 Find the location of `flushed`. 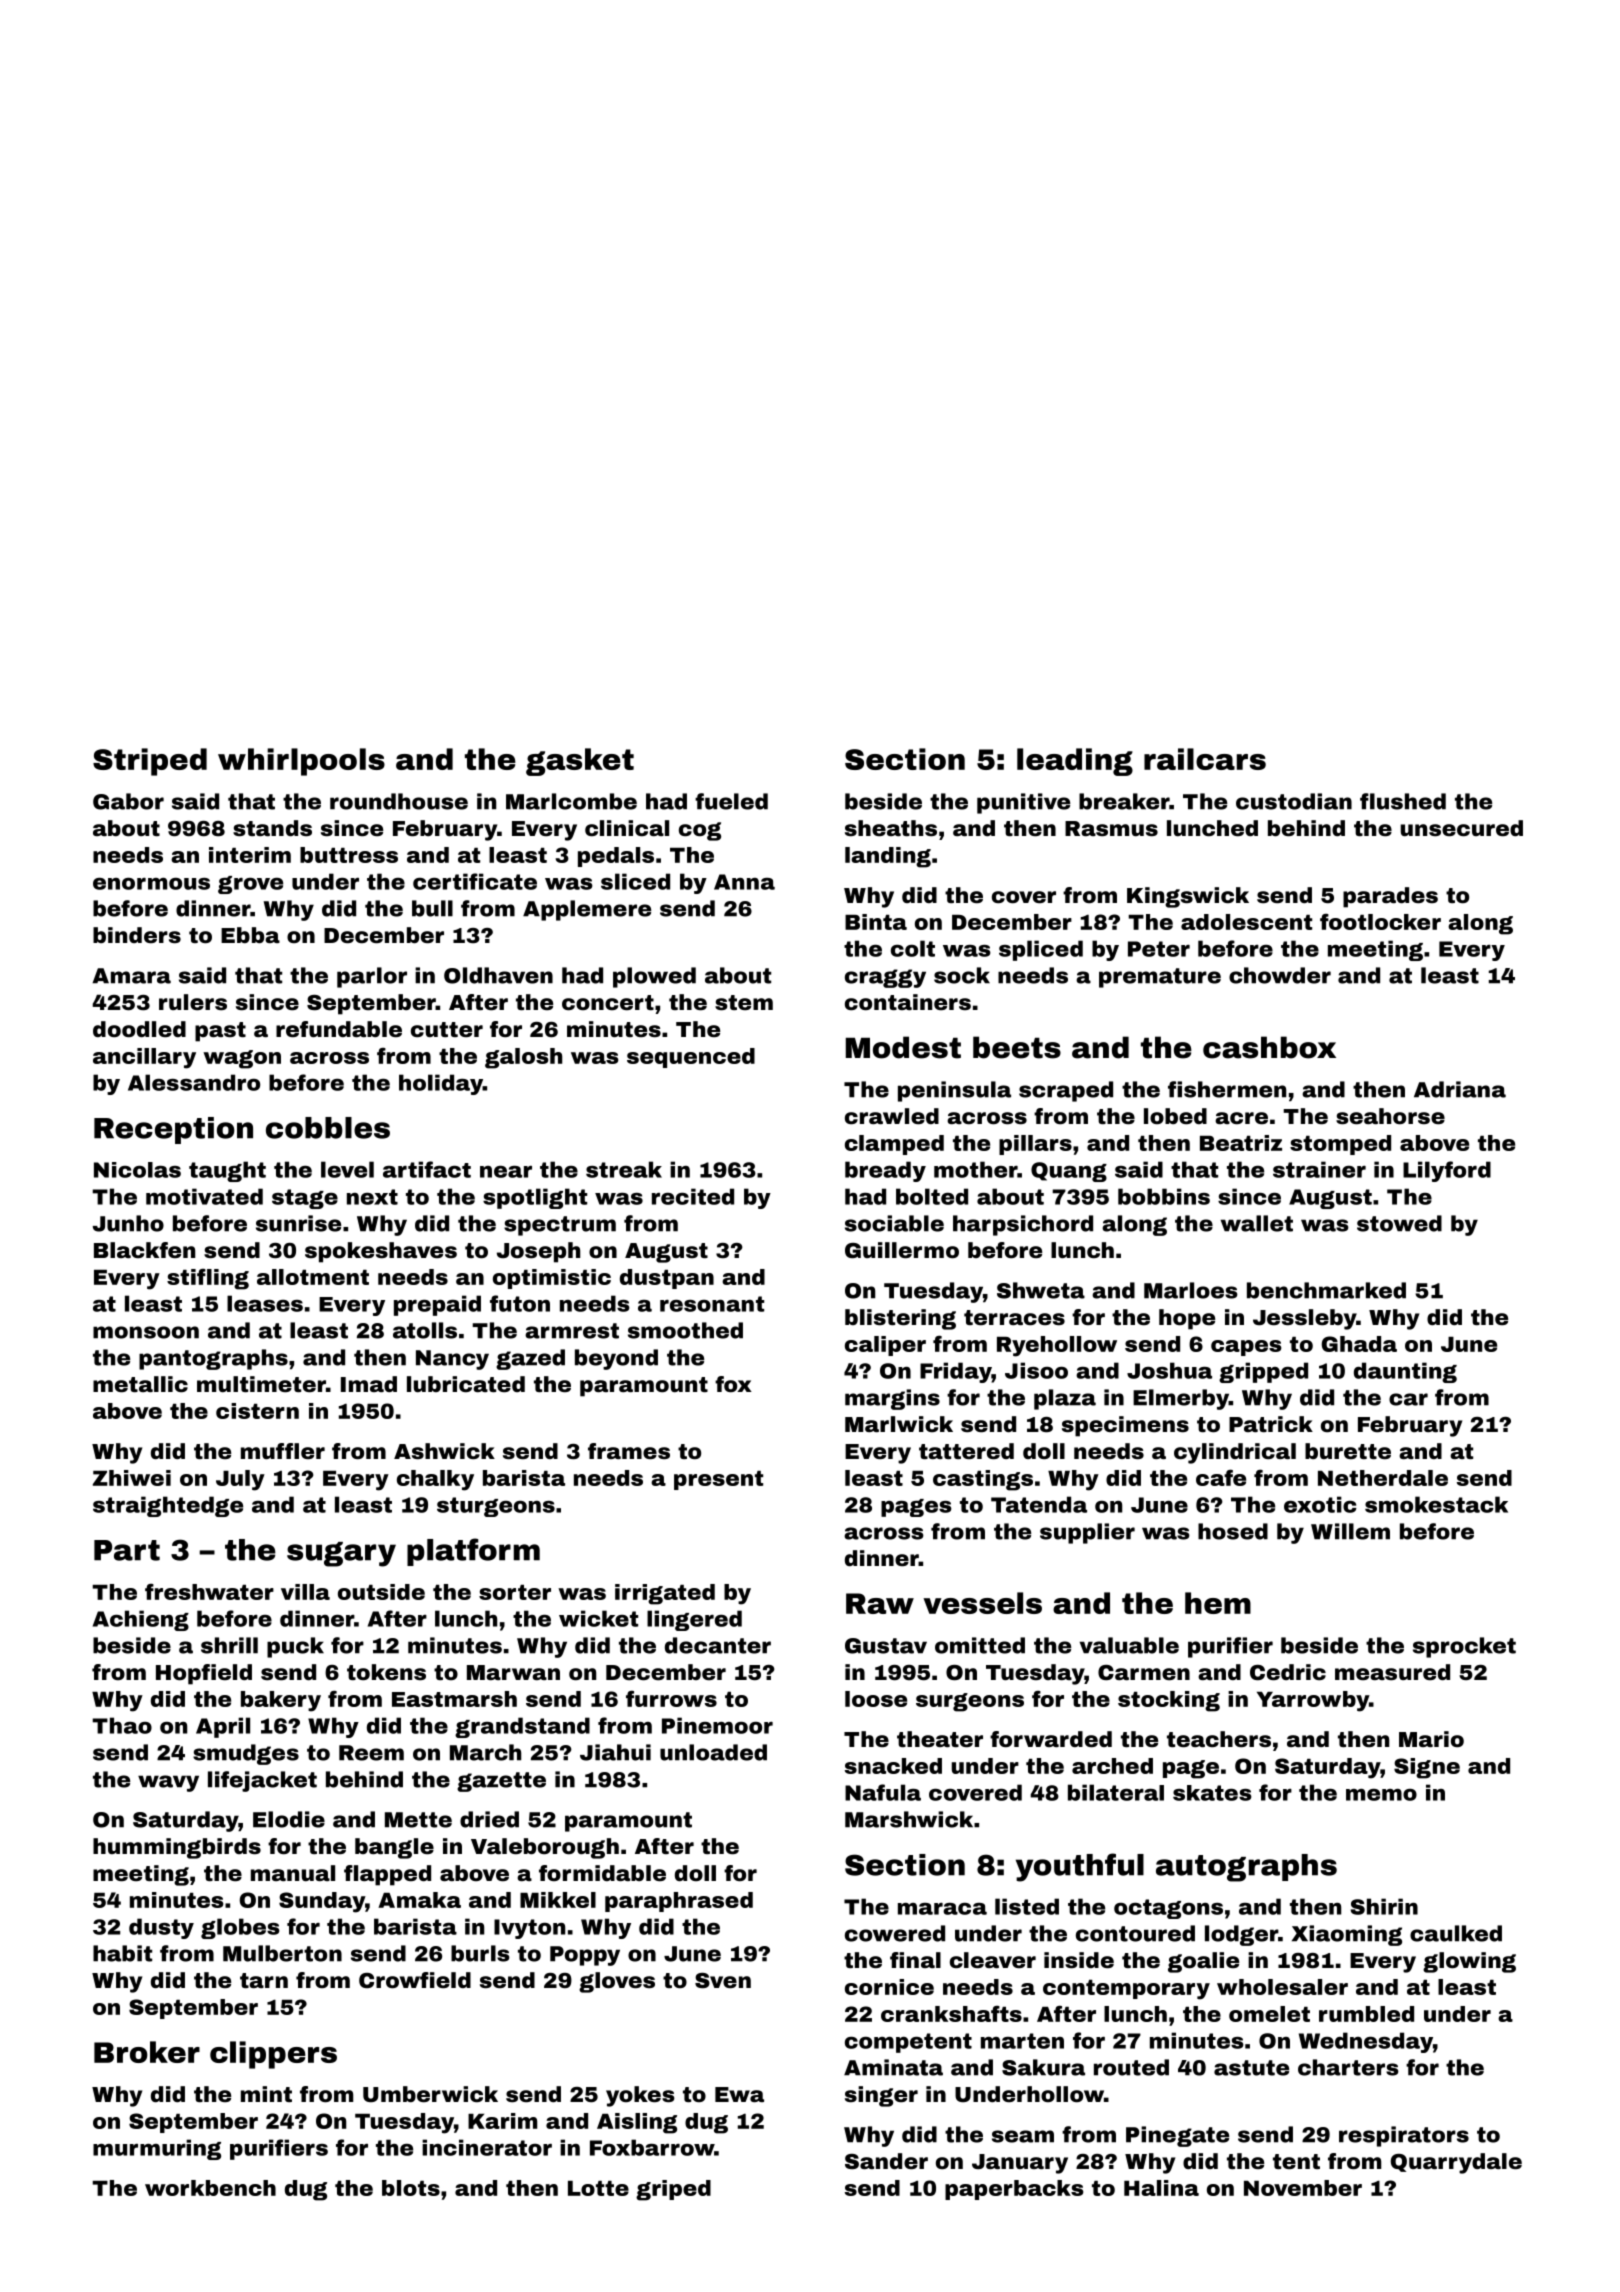

flushed is located at coordinates (1403, 801).
